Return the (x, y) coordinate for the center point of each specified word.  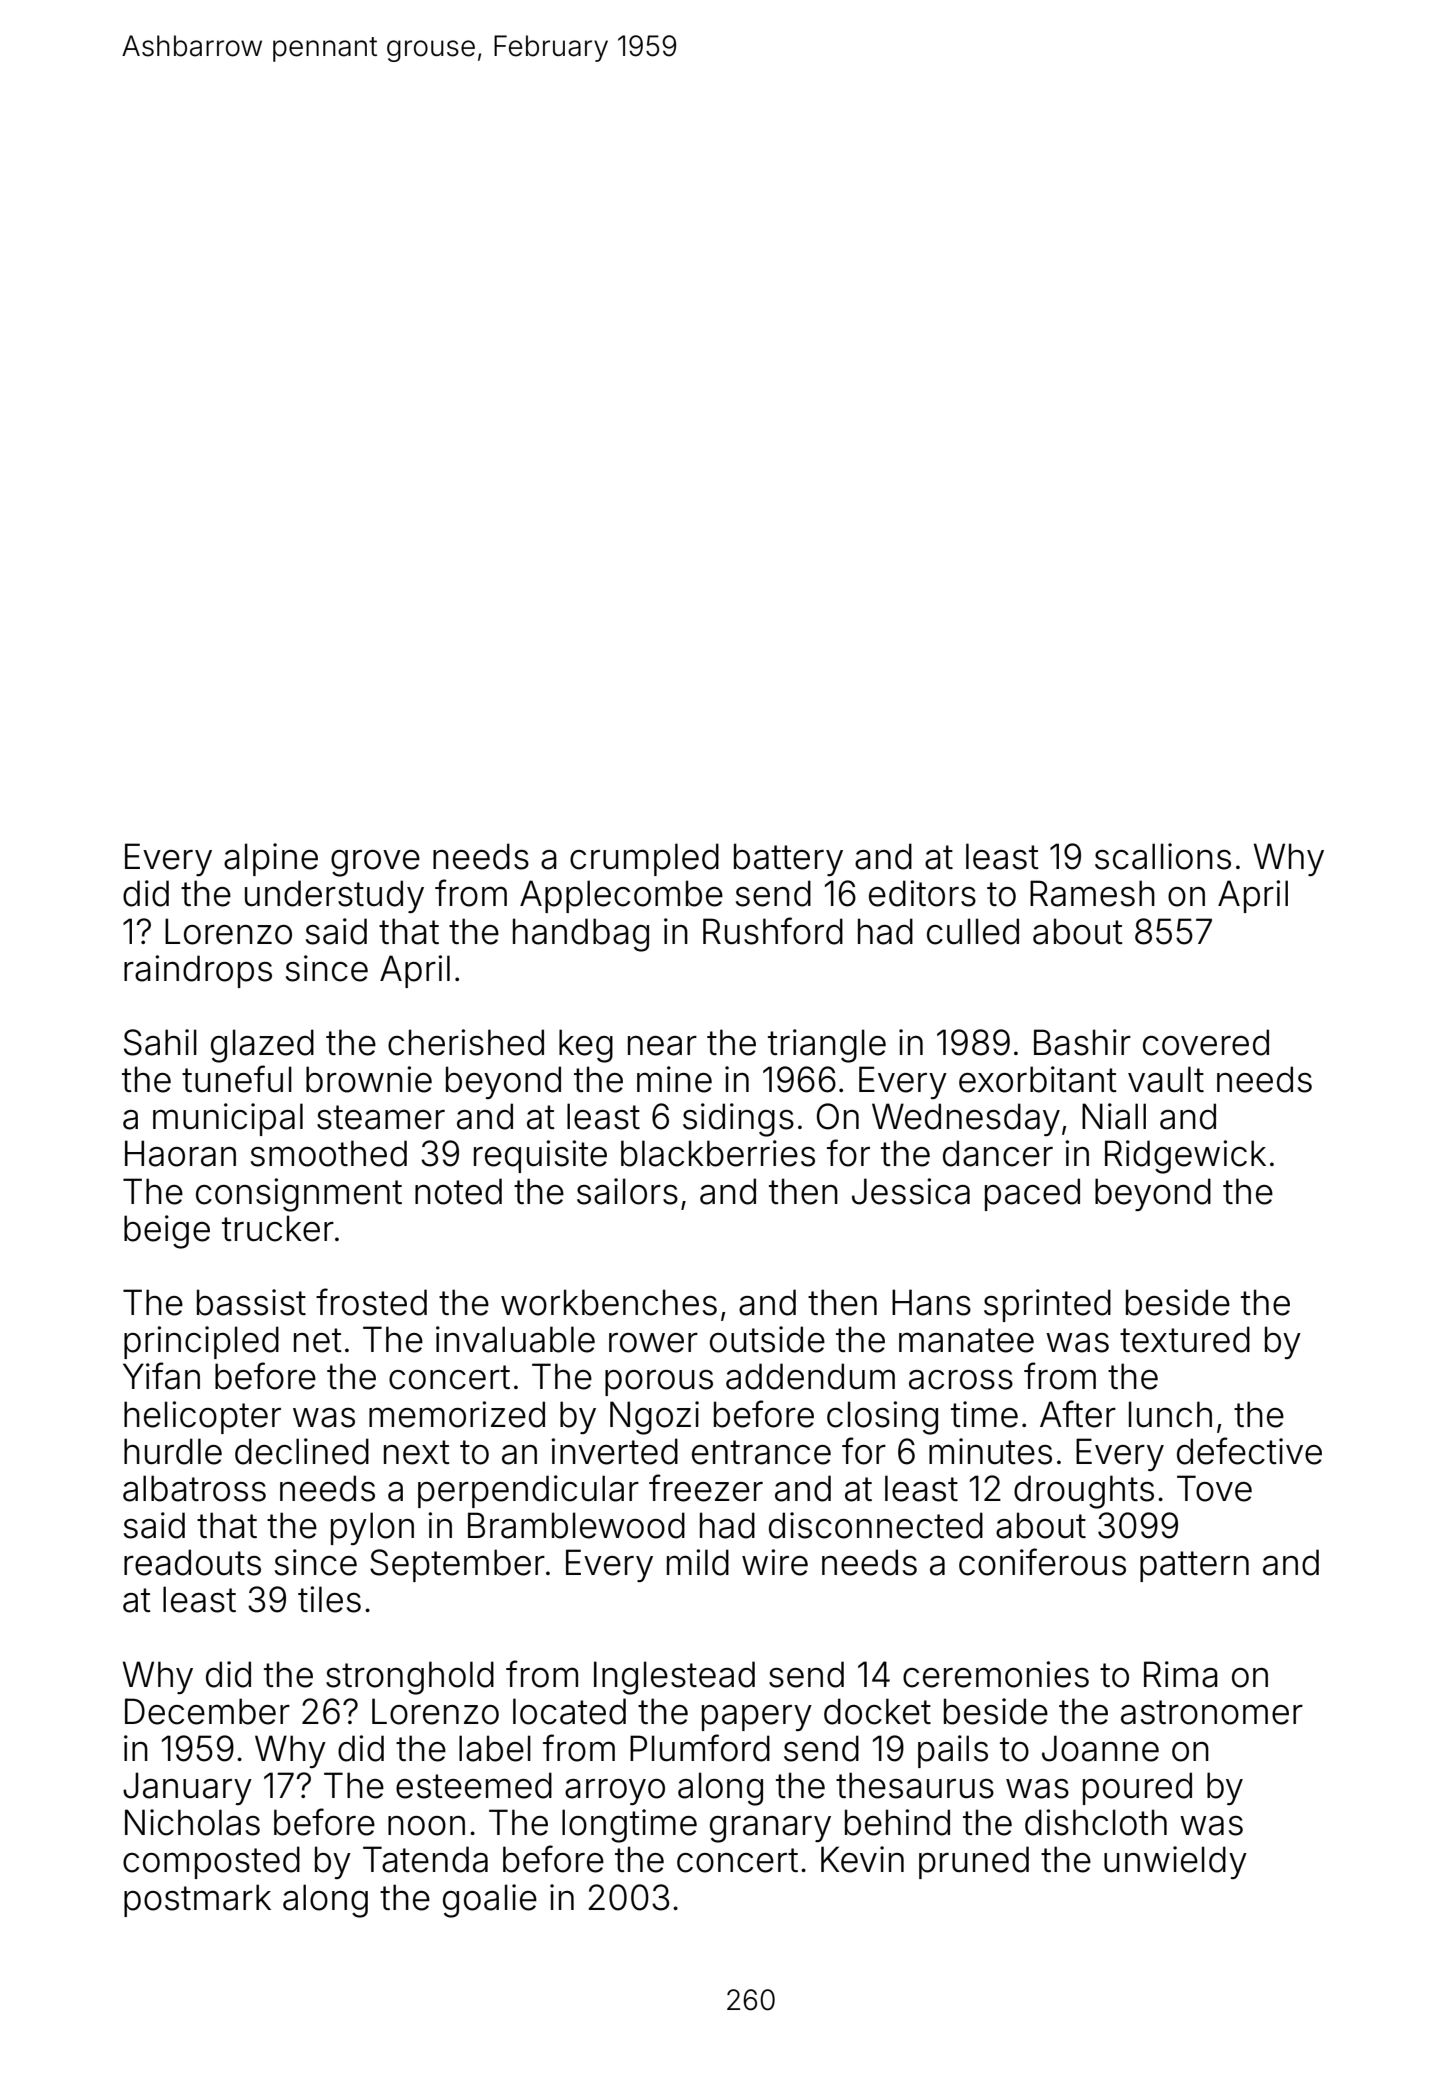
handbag (581, 935)
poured (1137, 1788)
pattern (1194, 1566)
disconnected (876, 1525)
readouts (192, 1562)
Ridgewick (1185, 1157)
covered (1206, 1042)
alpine (271, 859)
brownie (369, 1079)
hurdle (173, 1451)
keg (586, 1046)
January (187, 1788)
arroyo (615, 1792)
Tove (1214, 1488)
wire (775, 1562)
